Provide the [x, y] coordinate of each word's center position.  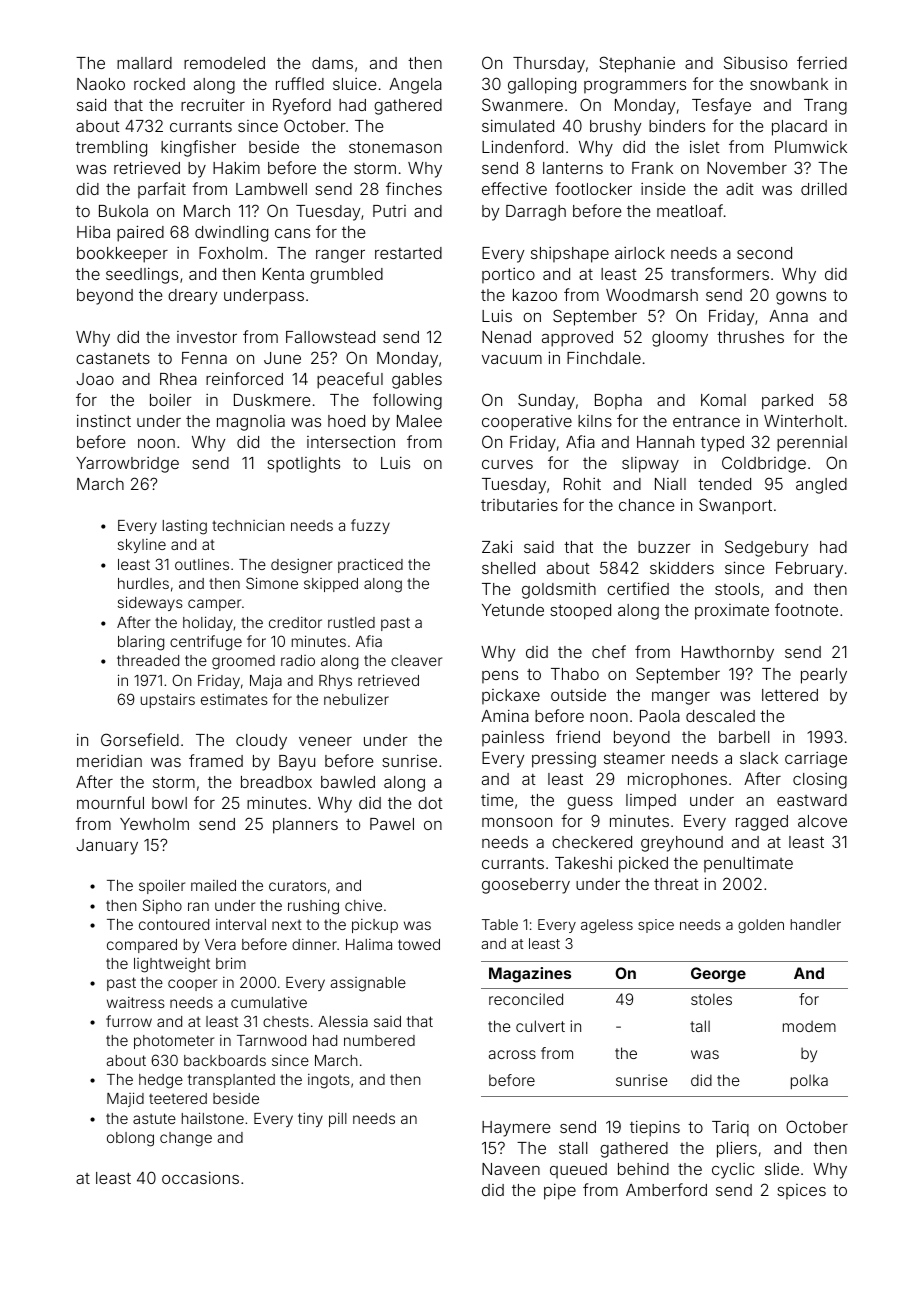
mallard [144, 63]
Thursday [549, 65]
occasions [200, 1177]
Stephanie [637, 64]
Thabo [575, 674]
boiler [171, 400]
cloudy [261, 742]
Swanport [735, 506]
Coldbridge [764, 464]
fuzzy [370, 526]
